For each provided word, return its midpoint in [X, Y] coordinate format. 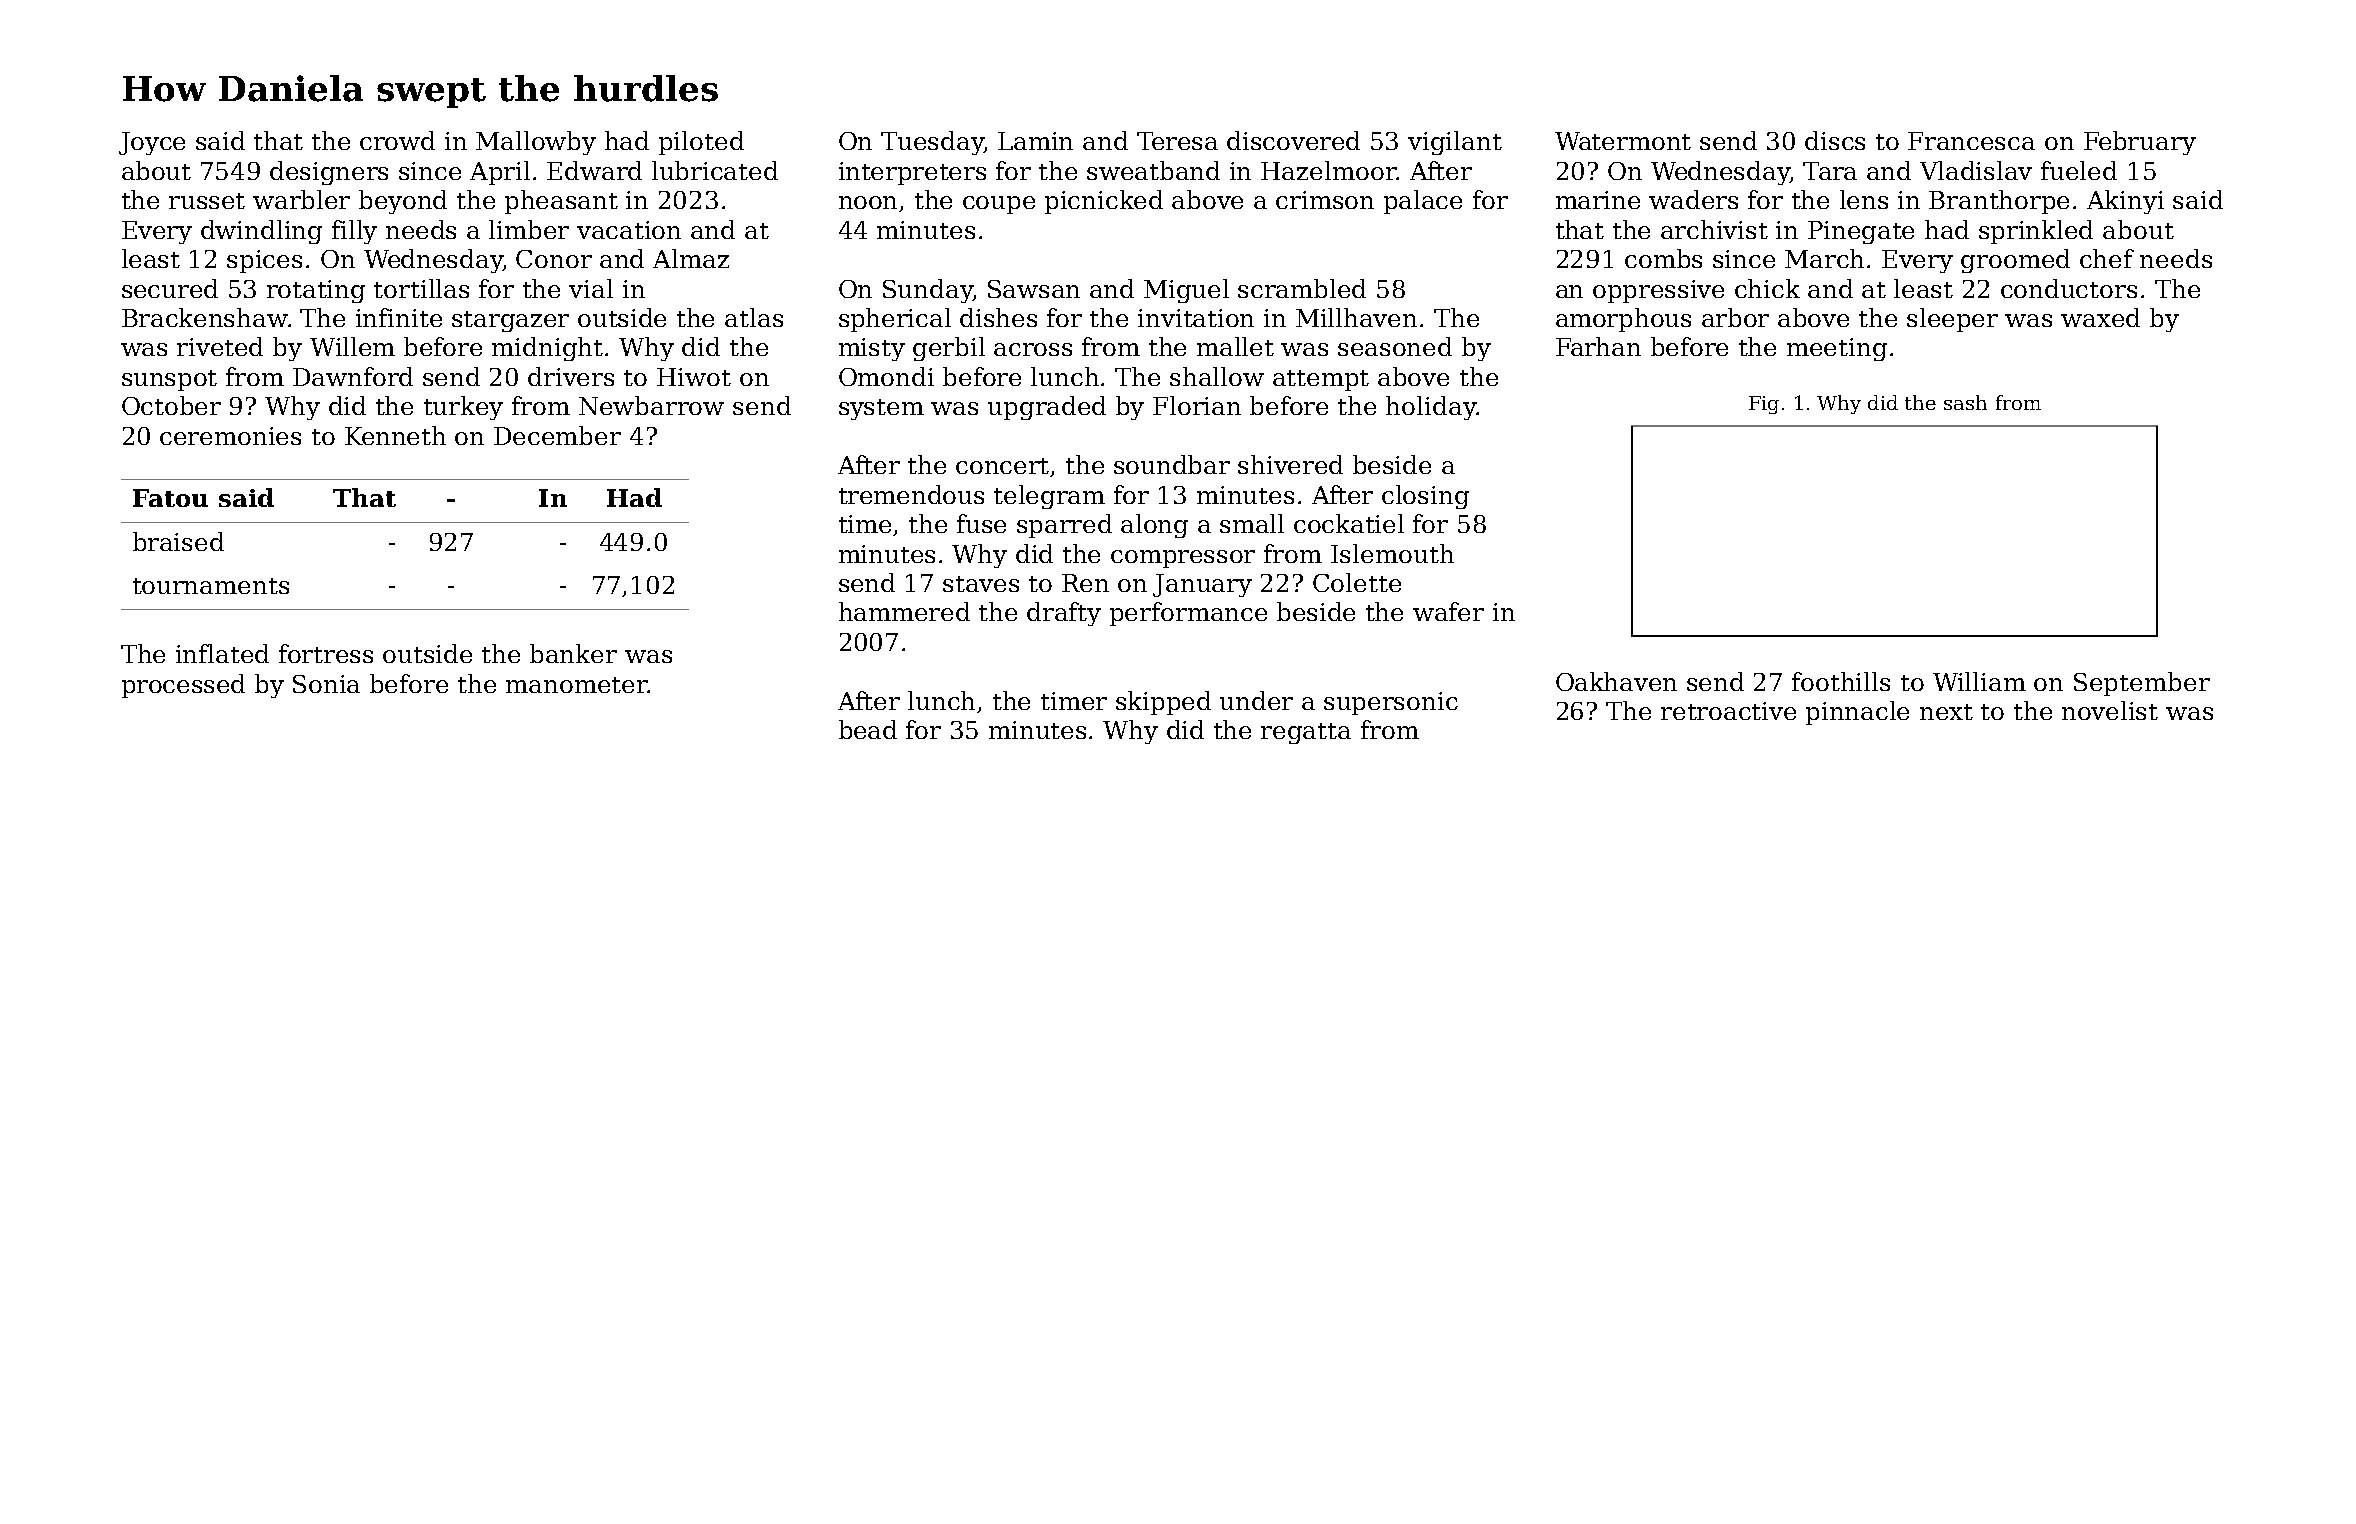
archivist [1714, 229]
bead [868, 729]
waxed [2100, 317]
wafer [1448, 611]
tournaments [211, 586]
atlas [754, 317]
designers [329, 173]
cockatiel [1349, 523]
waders [1693, 199]
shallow [1217, 376]
